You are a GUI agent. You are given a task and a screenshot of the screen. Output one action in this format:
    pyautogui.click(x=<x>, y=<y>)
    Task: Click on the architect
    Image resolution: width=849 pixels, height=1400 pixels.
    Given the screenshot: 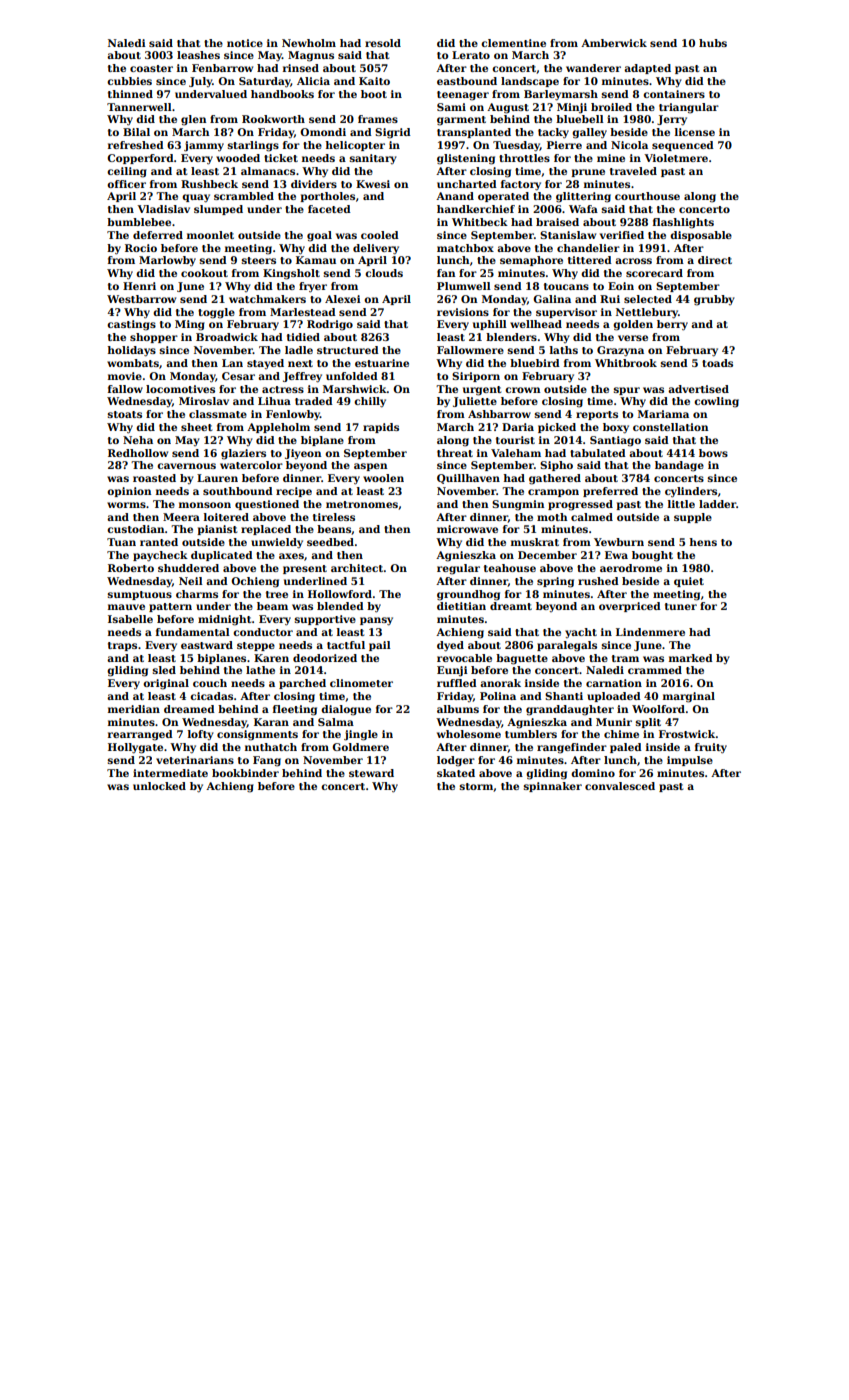 What is the action you would take?
    pyautogui.click(x=357, y=568)
